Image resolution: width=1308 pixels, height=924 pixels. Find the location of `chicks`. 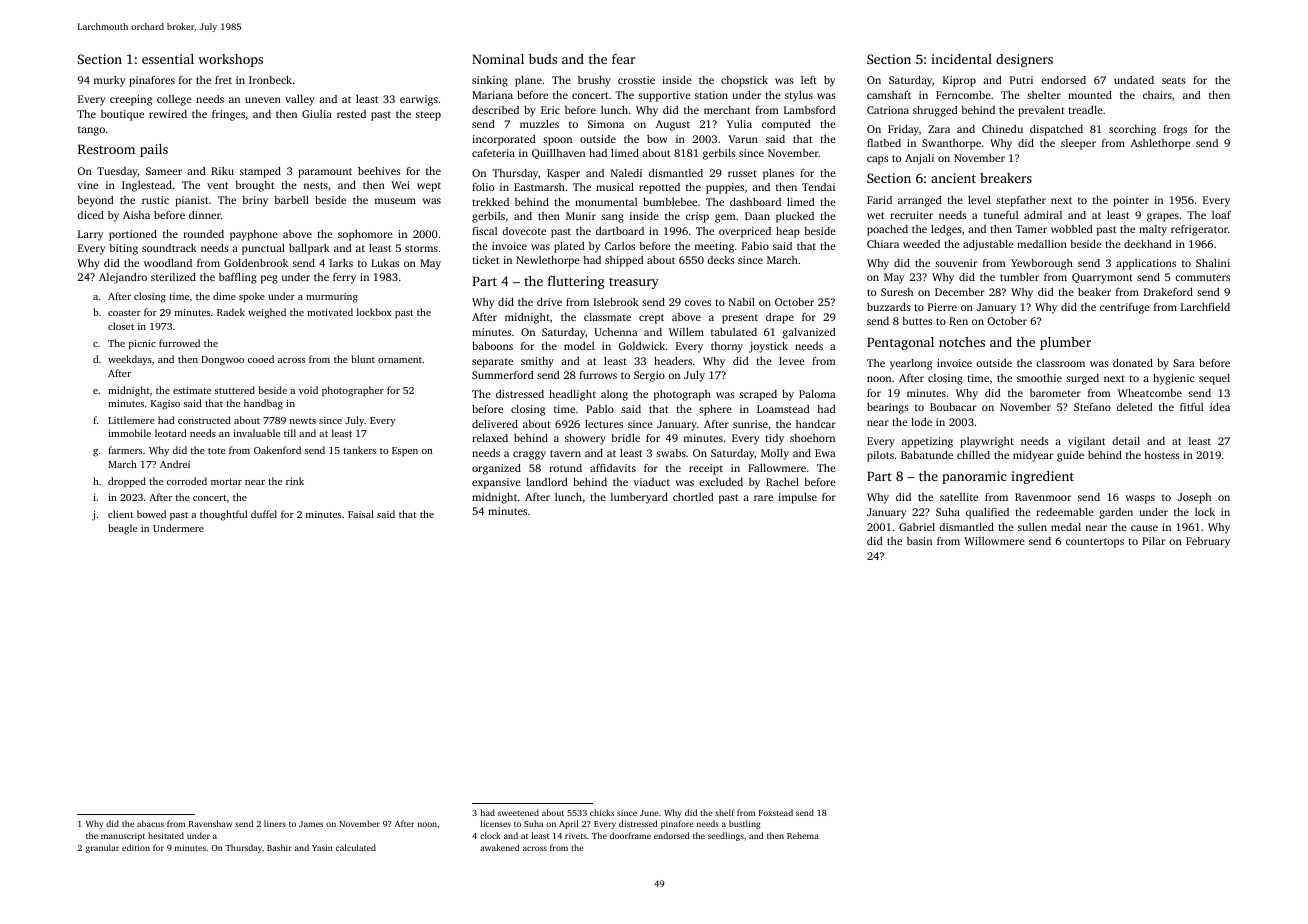

chicks is located at coordinates (602, 812).
